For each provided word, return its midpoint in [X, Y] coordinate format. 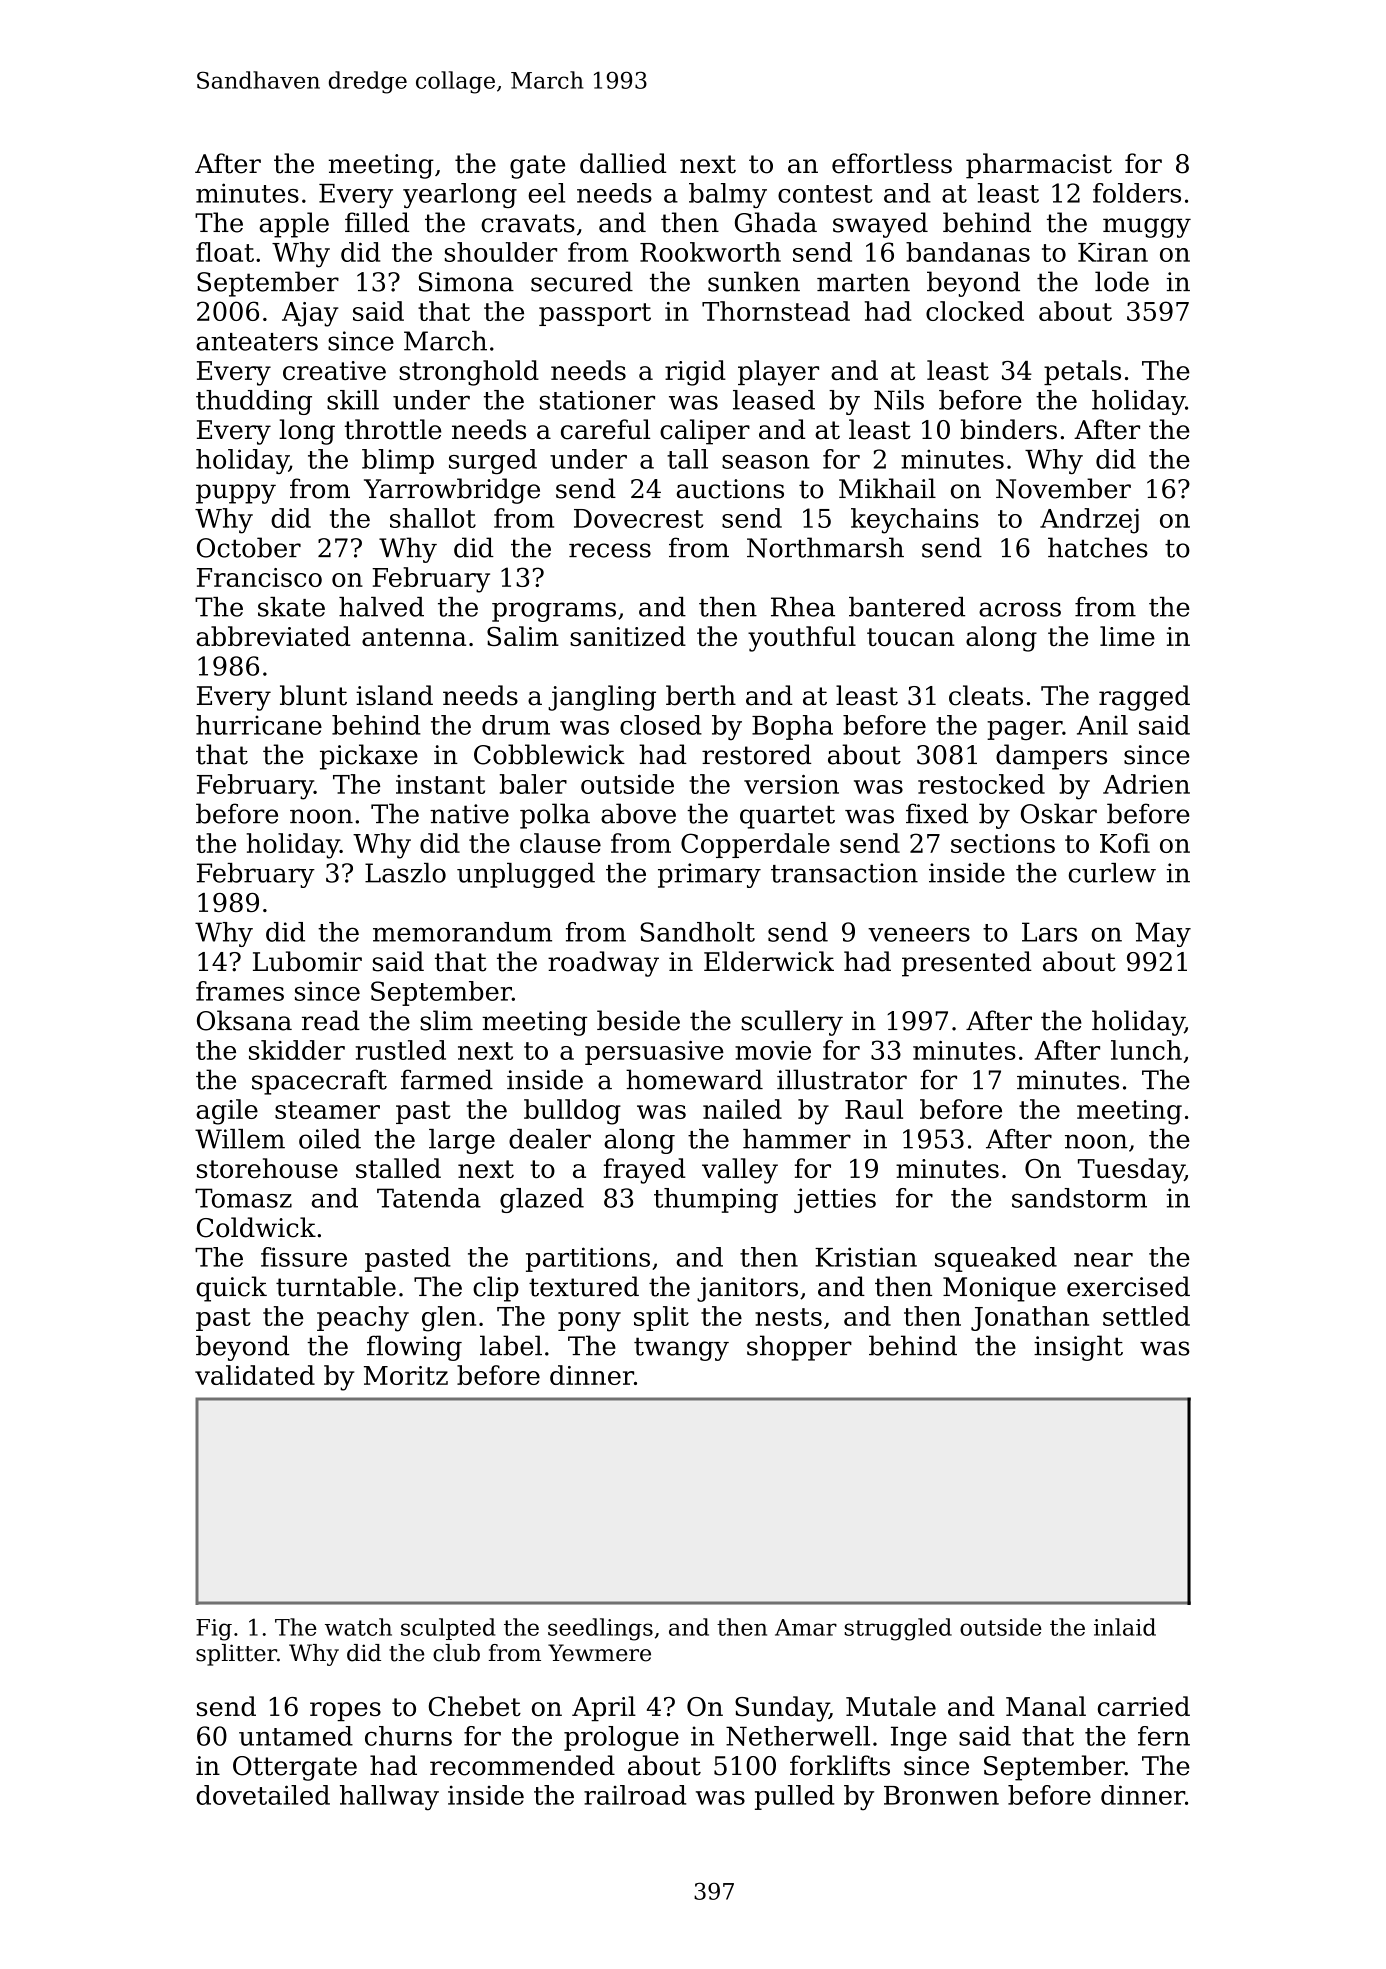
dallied [623, 163]
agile [227, 1112]
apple [294, 225]
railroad [635, 1795]
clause [560, 843]
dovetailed [263, 1795]
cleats [986, 695]
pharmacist [1039, 166]
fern [1164, 1736]
